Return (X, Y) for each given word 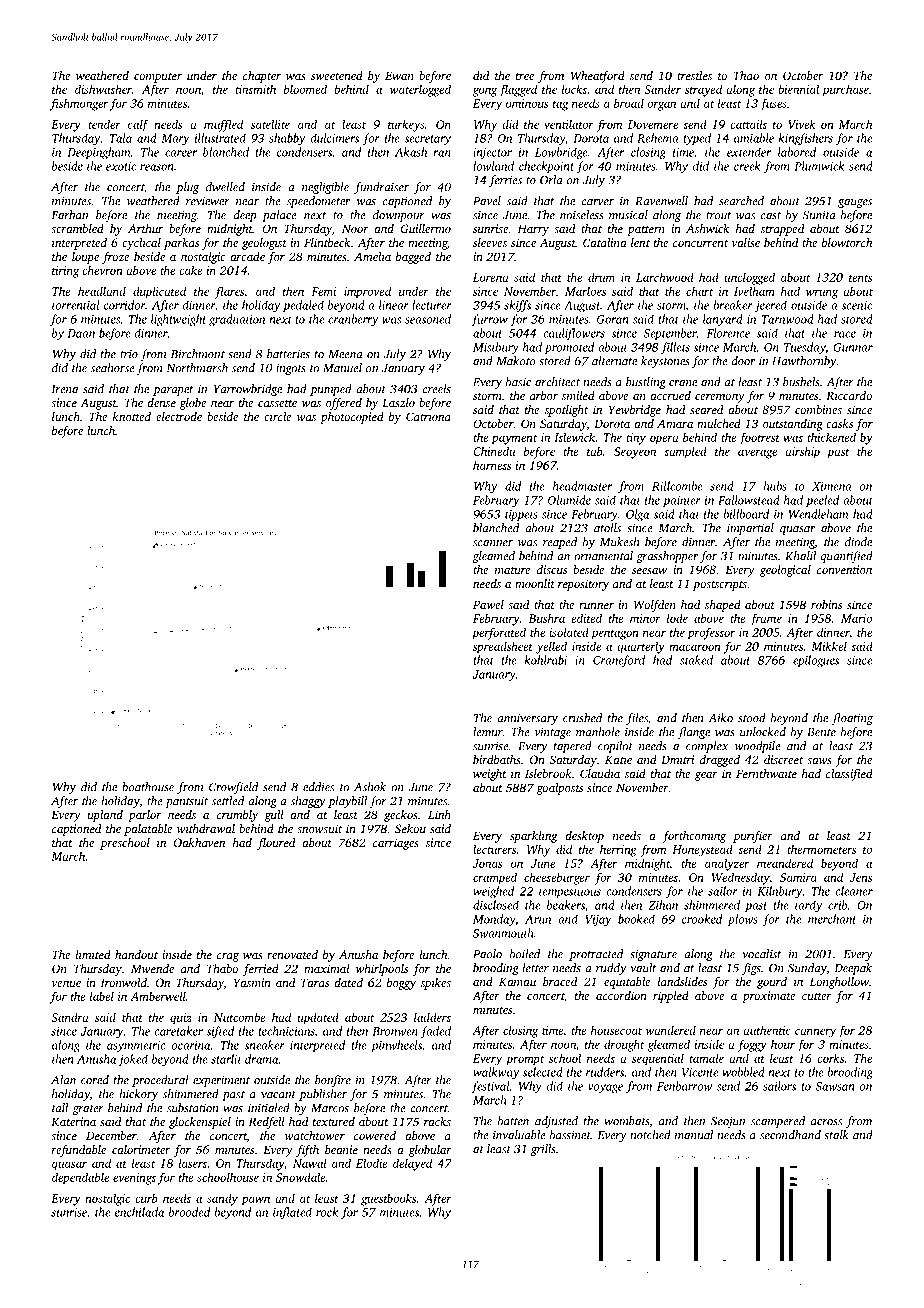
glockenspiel (200, 1123)
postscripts (720, 585)
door (743, 361)
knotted (132, 416)
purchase (845, 90)
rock (327, 1212)
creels (436, 389)
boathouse (148, 787)
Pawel (488, 604)
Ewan (399, 75)
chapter (262, 77)
